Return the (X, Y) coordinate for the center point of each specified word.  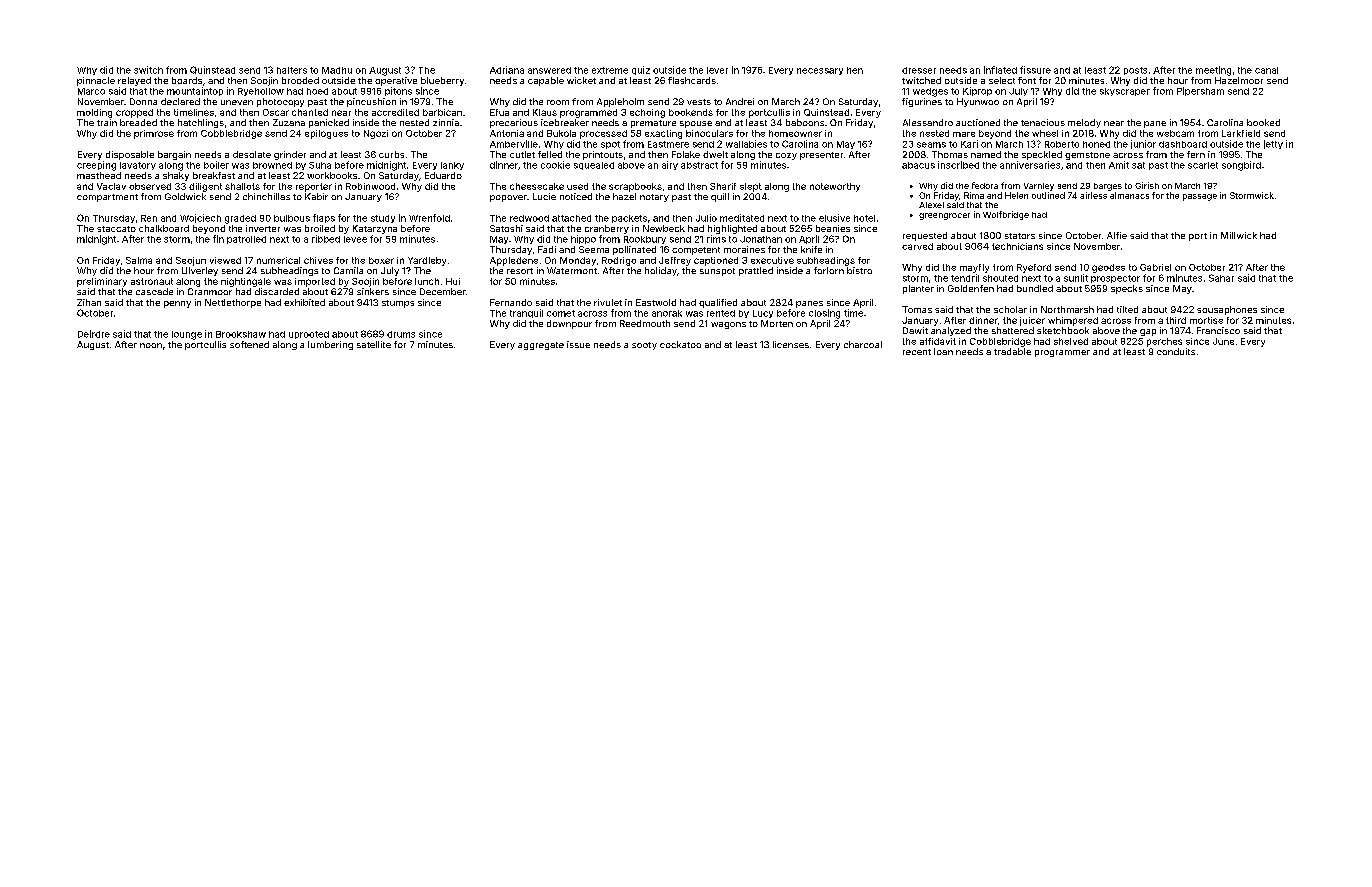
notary (654, 198)
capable (546, 81)
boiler (216, 165)
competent (696, 251)
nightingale (246, 282)
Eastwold (656, 302)
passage (1200, 197)
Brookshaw (241, 334)
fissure (1035, 70)
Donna (143, 101)
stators (1020, 236)
